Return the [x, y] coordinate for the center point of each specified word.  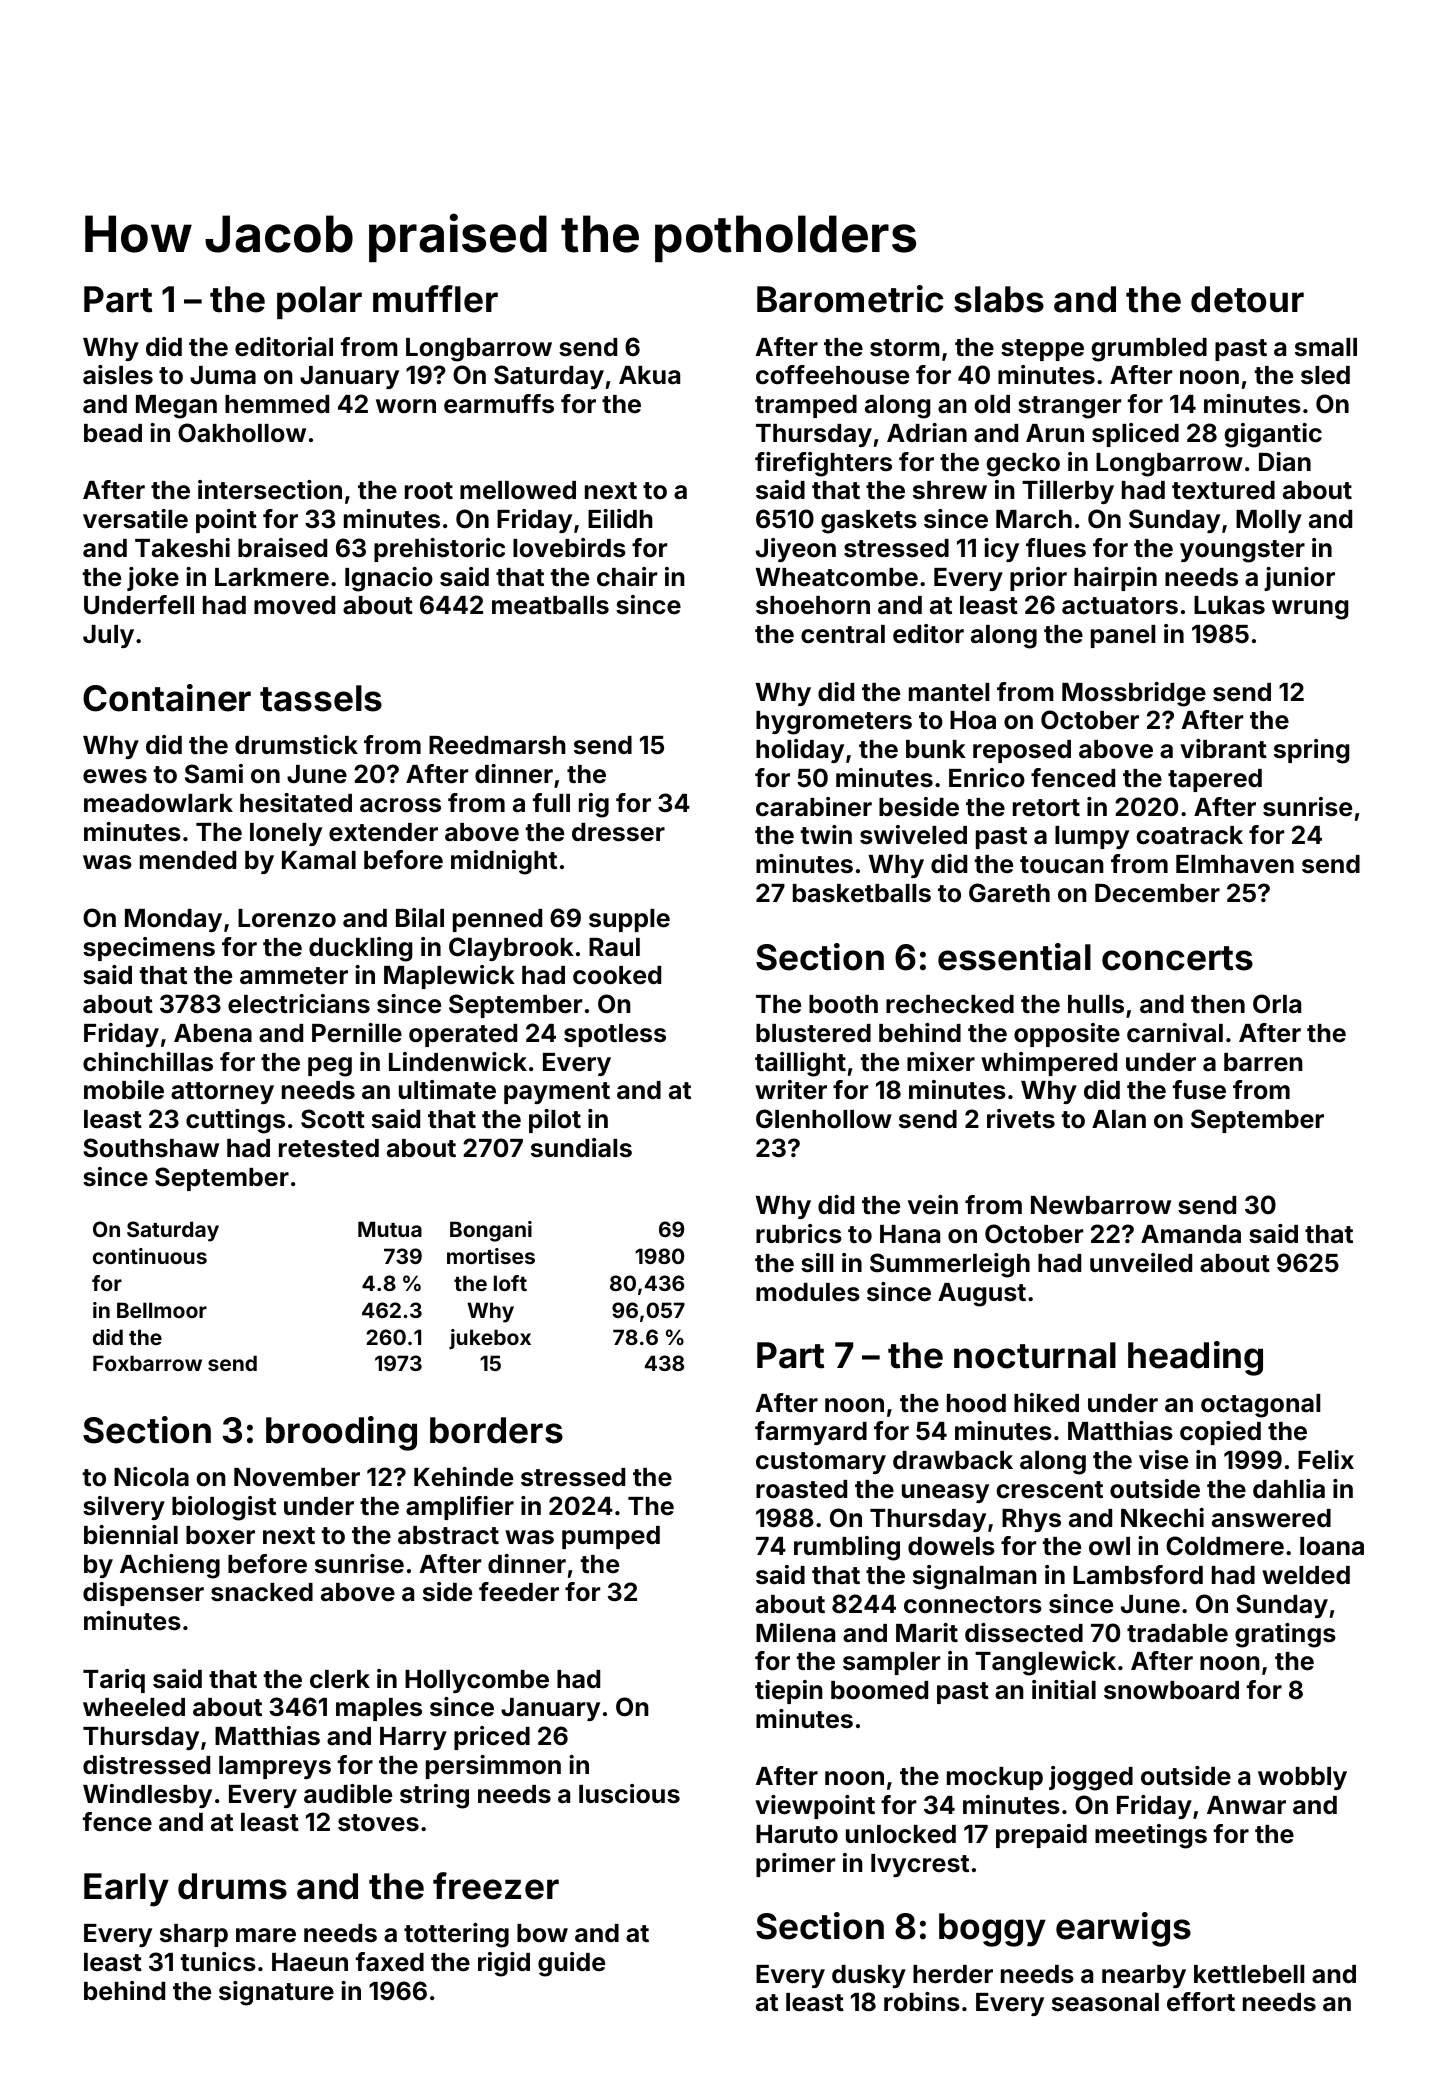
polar [319, 302]
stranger [1069, 407]
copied [1220, 1433]
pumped [611, 1537]
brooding [341, 1433]
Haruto [797, 1834]
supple [629, 920]
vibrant [1223, 748]
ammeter [294, 976]
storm [905, 348]
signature [276, 1993]
